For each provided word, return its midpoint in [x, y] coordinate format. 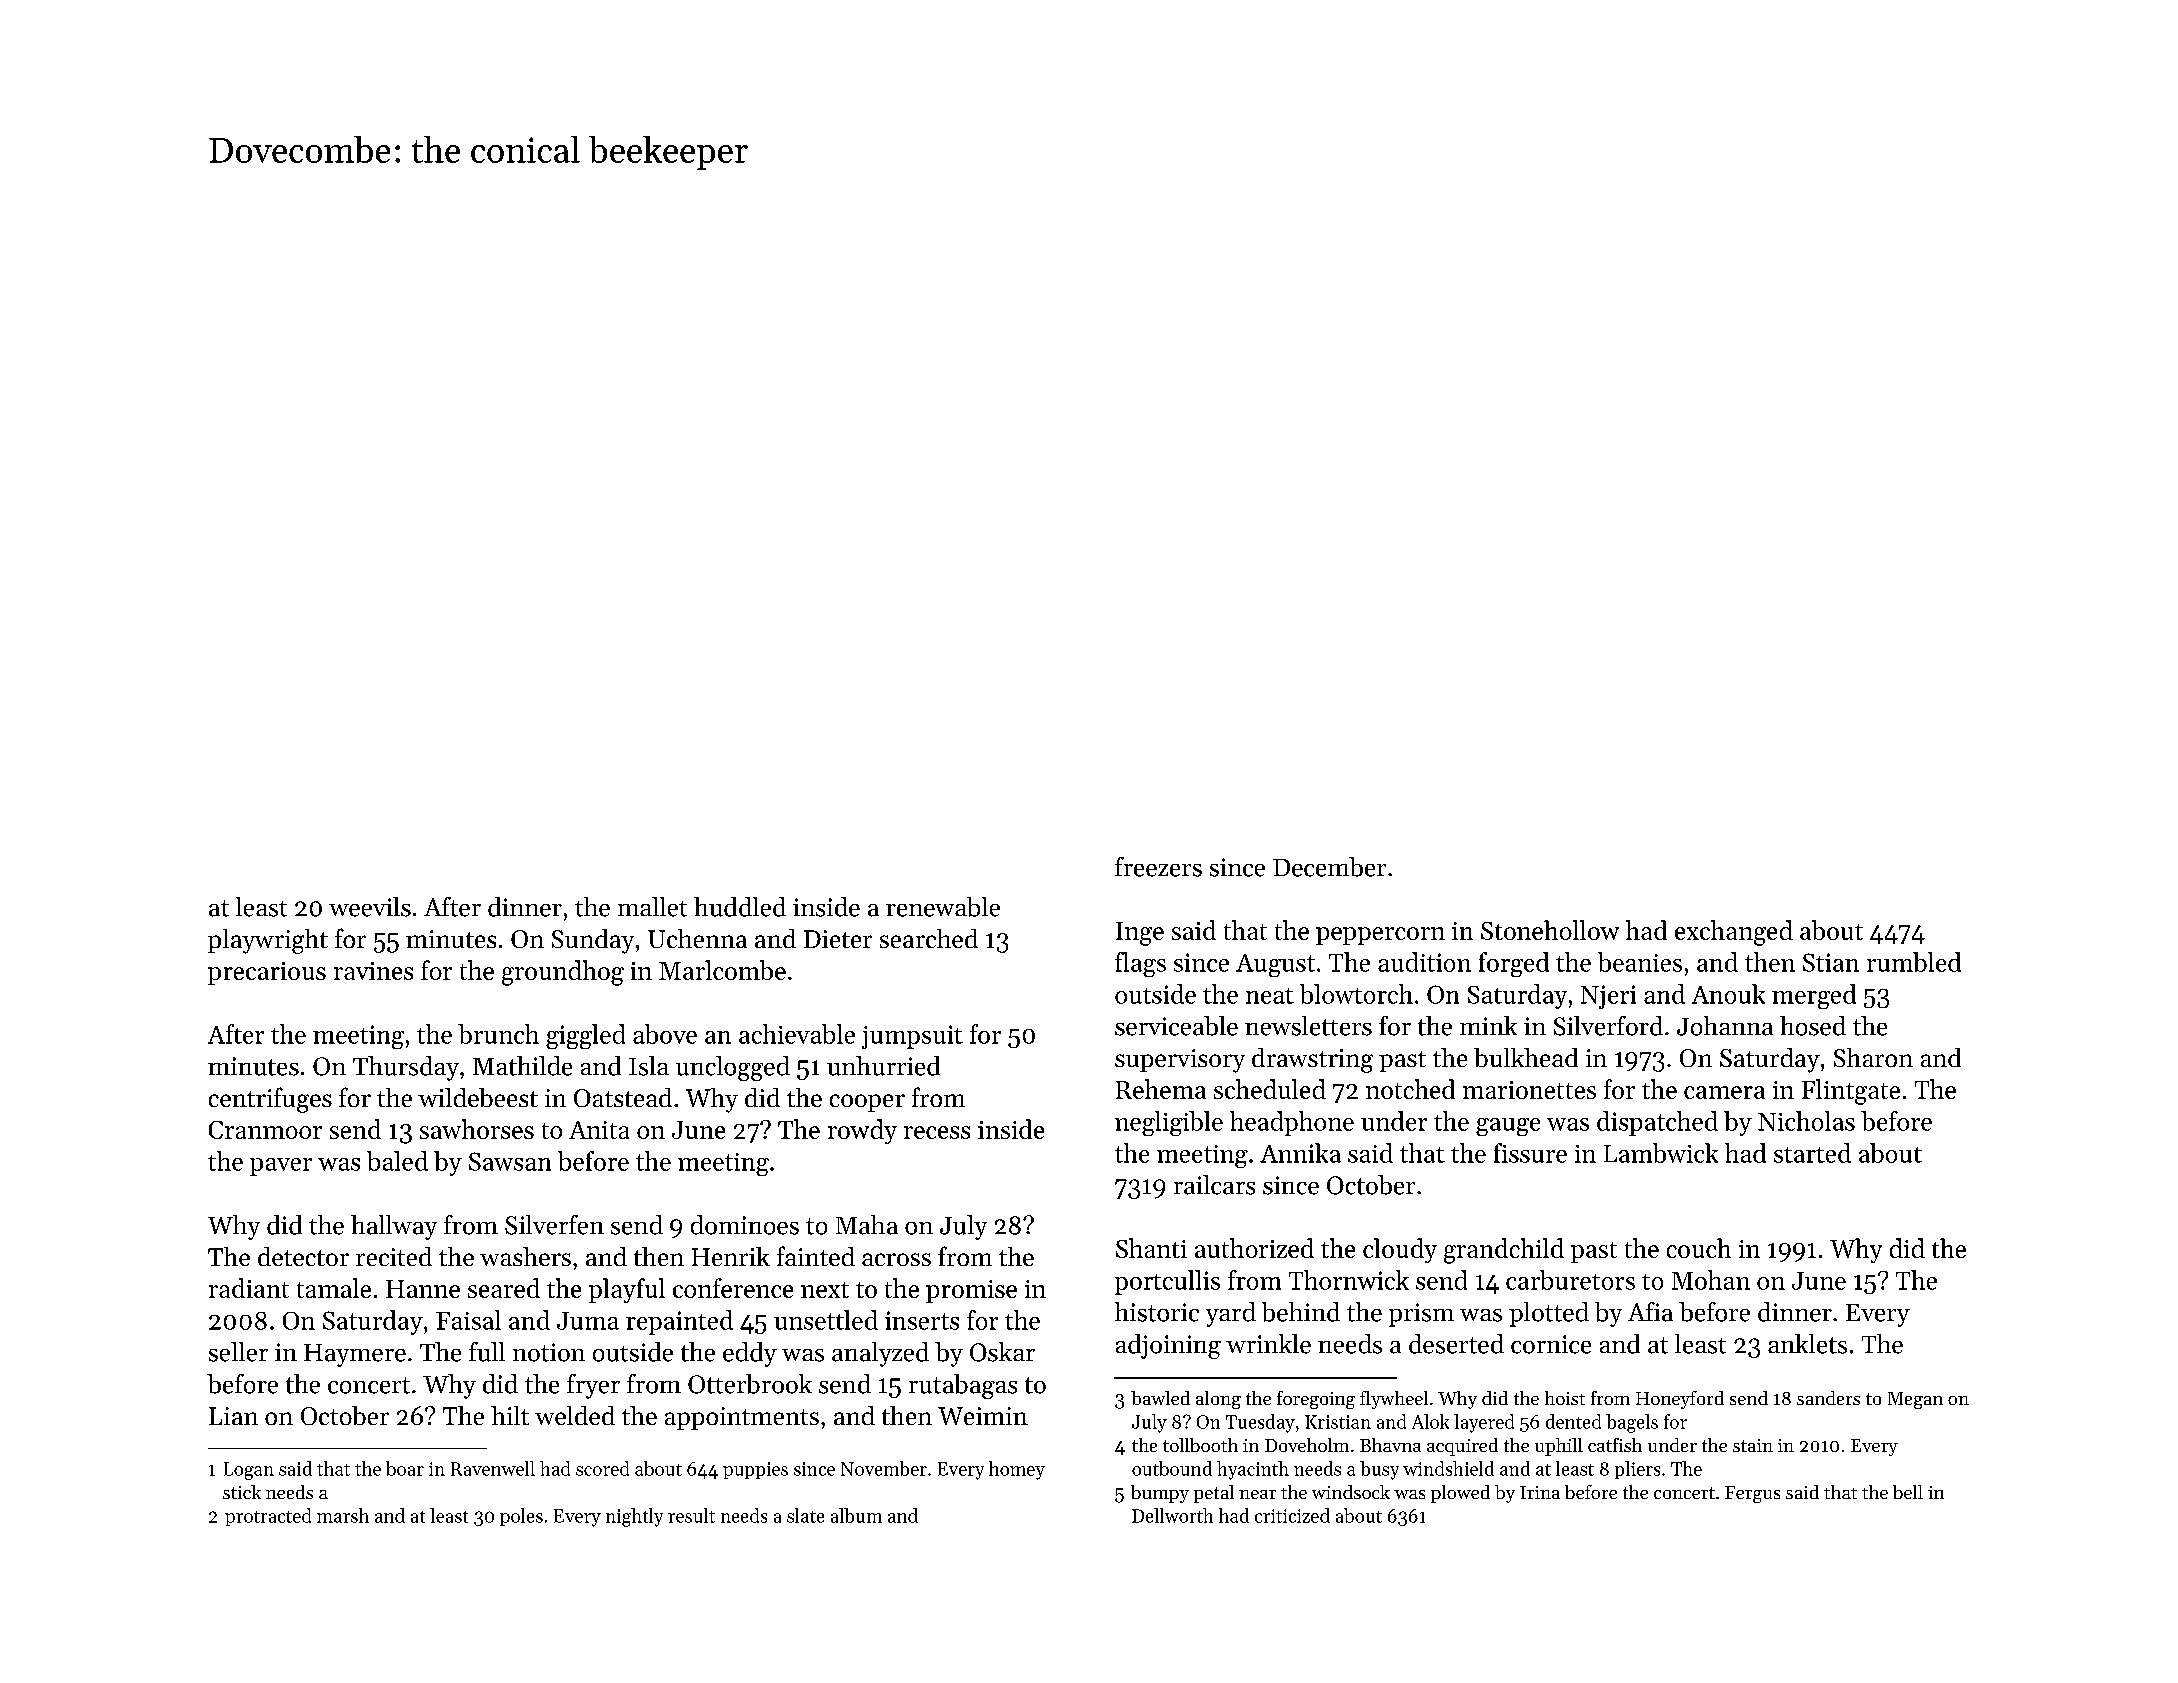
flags [1140, 964]
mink [1488, 1025]
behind [1301, 1312]
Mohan [1711, 1280]
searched [929, 938]
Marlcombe [722, 970]
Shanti [1151, 1248]
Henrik [731, 1256]
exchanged [1734, 933]
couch [1699, 1248]
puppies [755, 1470]
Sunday [593, 941]
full [487, 1352]
